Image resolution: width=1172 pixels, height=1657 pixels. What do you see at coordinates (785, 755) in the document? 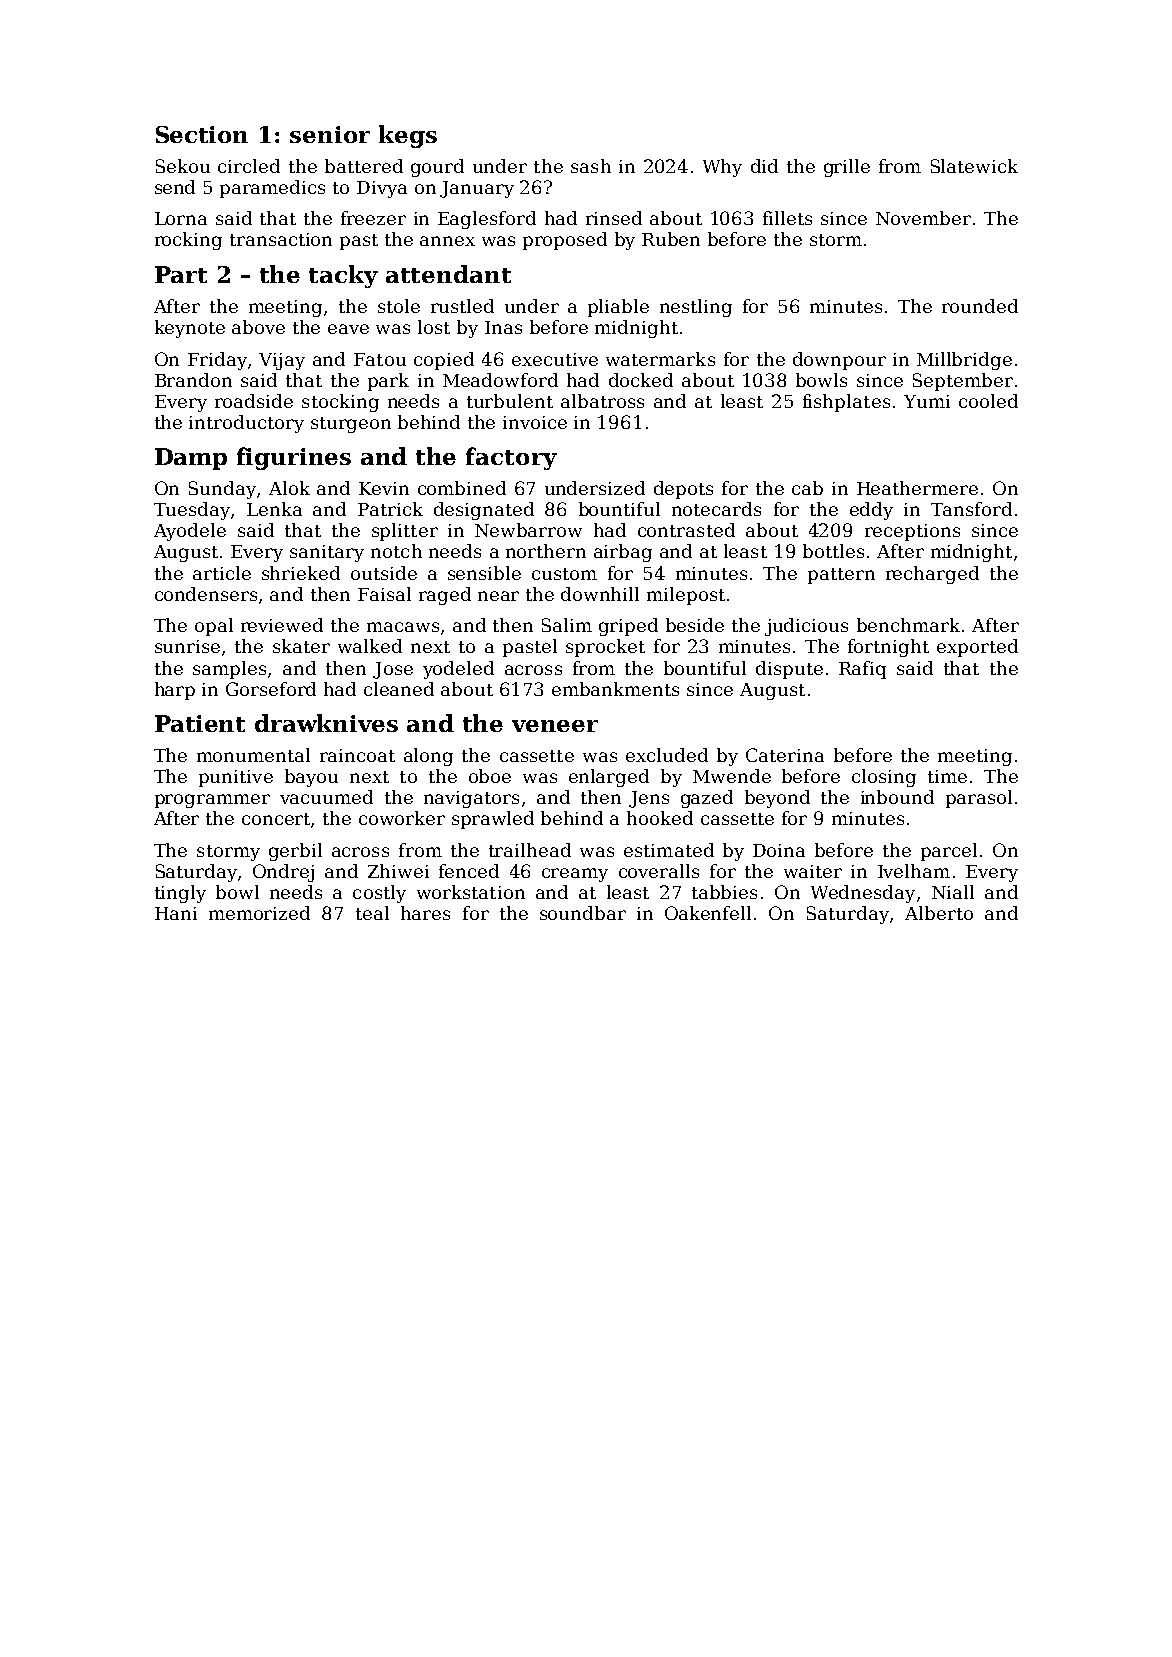
I see `Caterina` at bounding box center [785, 755].
